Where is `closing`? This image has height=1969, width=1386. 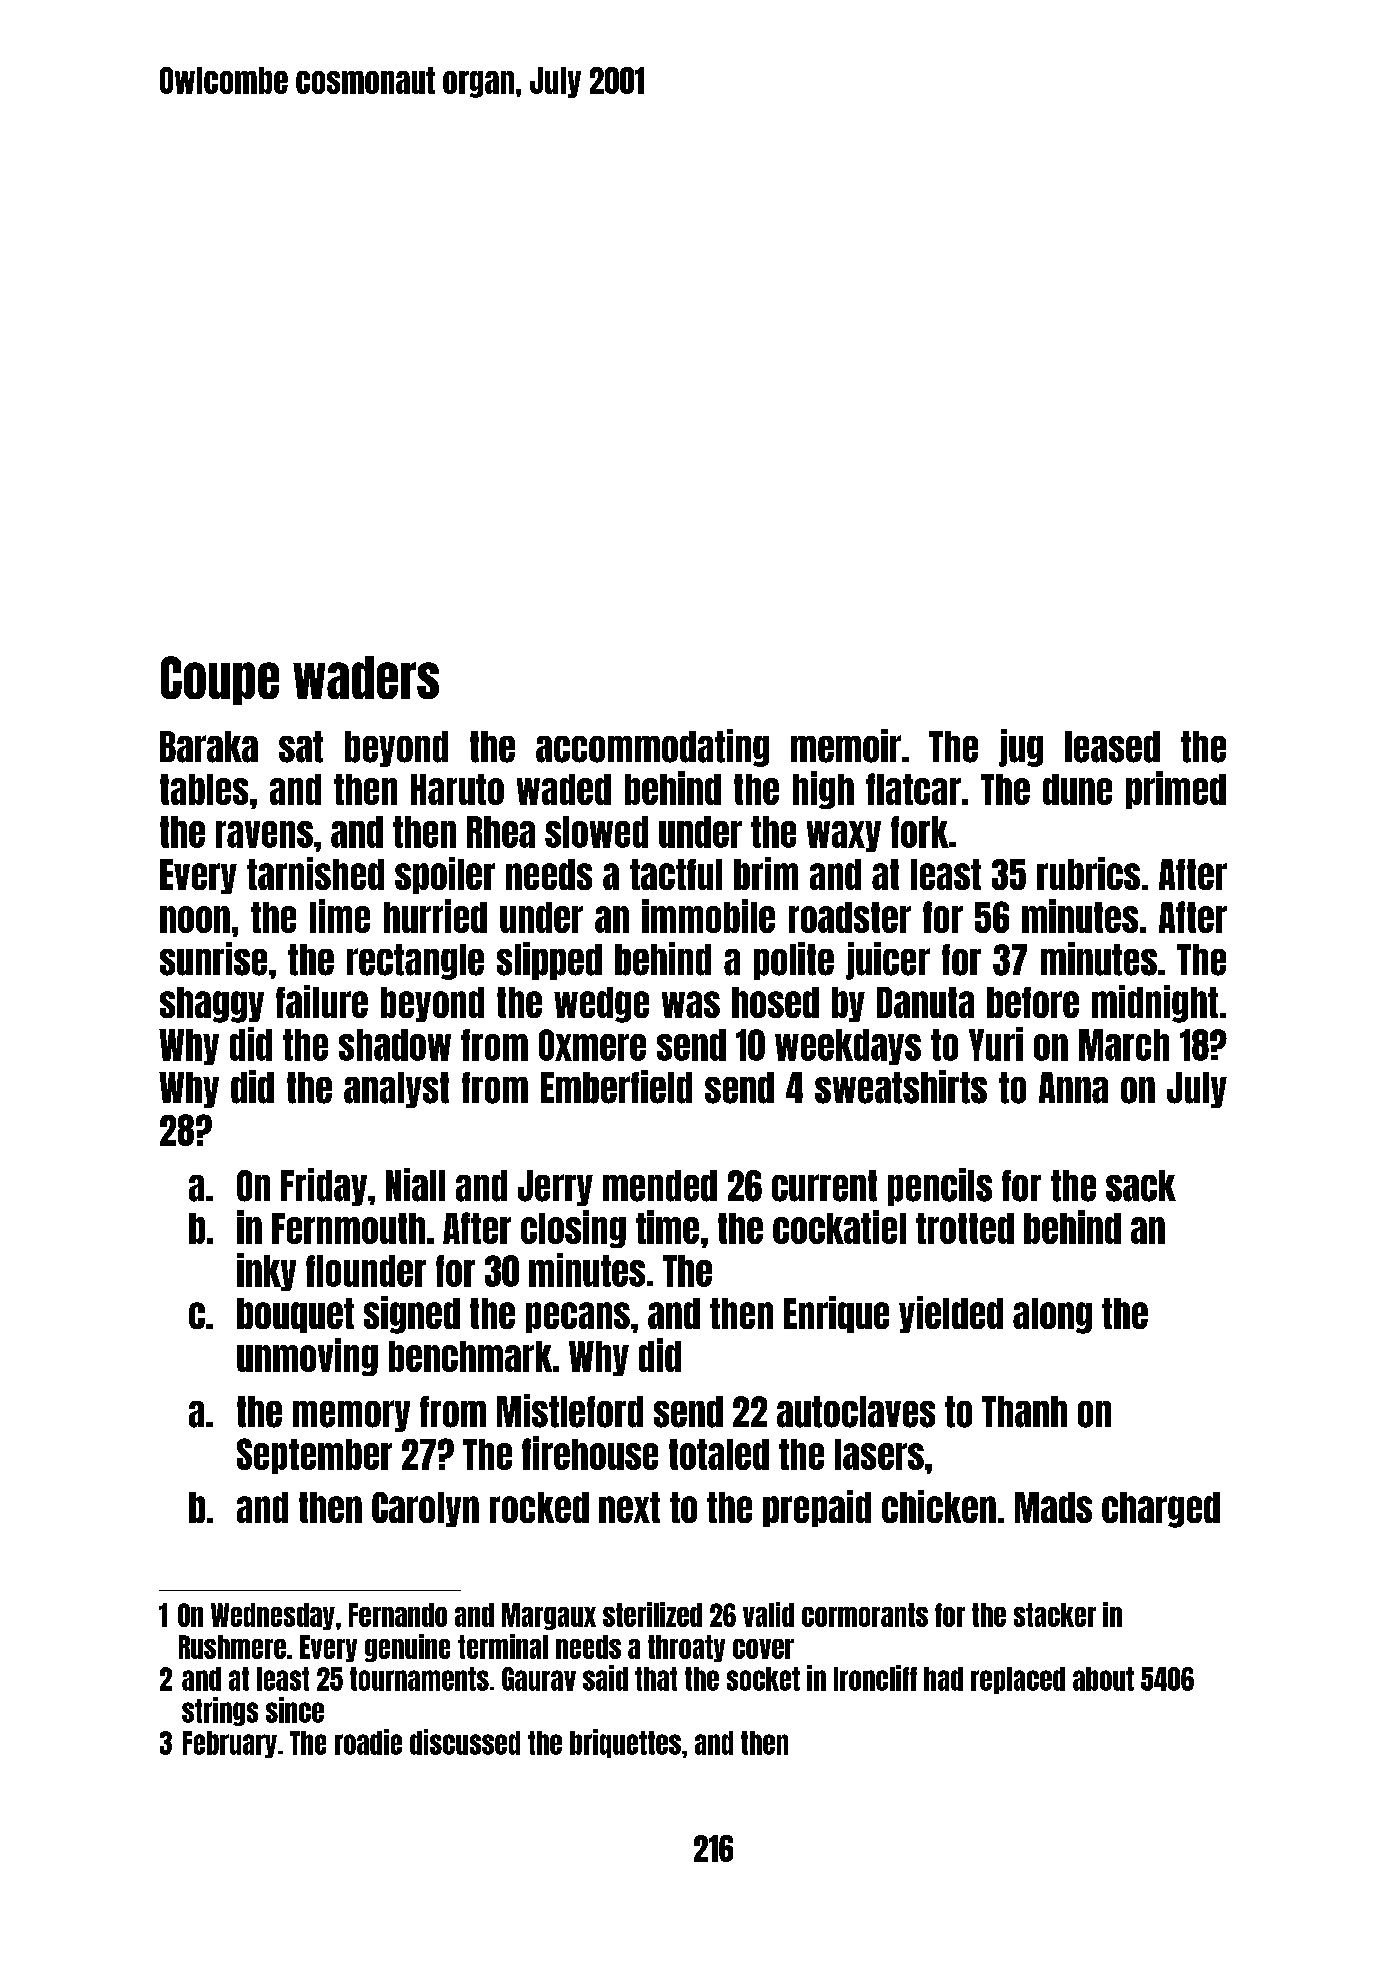 closing is located at coordinates (573, 1229).
